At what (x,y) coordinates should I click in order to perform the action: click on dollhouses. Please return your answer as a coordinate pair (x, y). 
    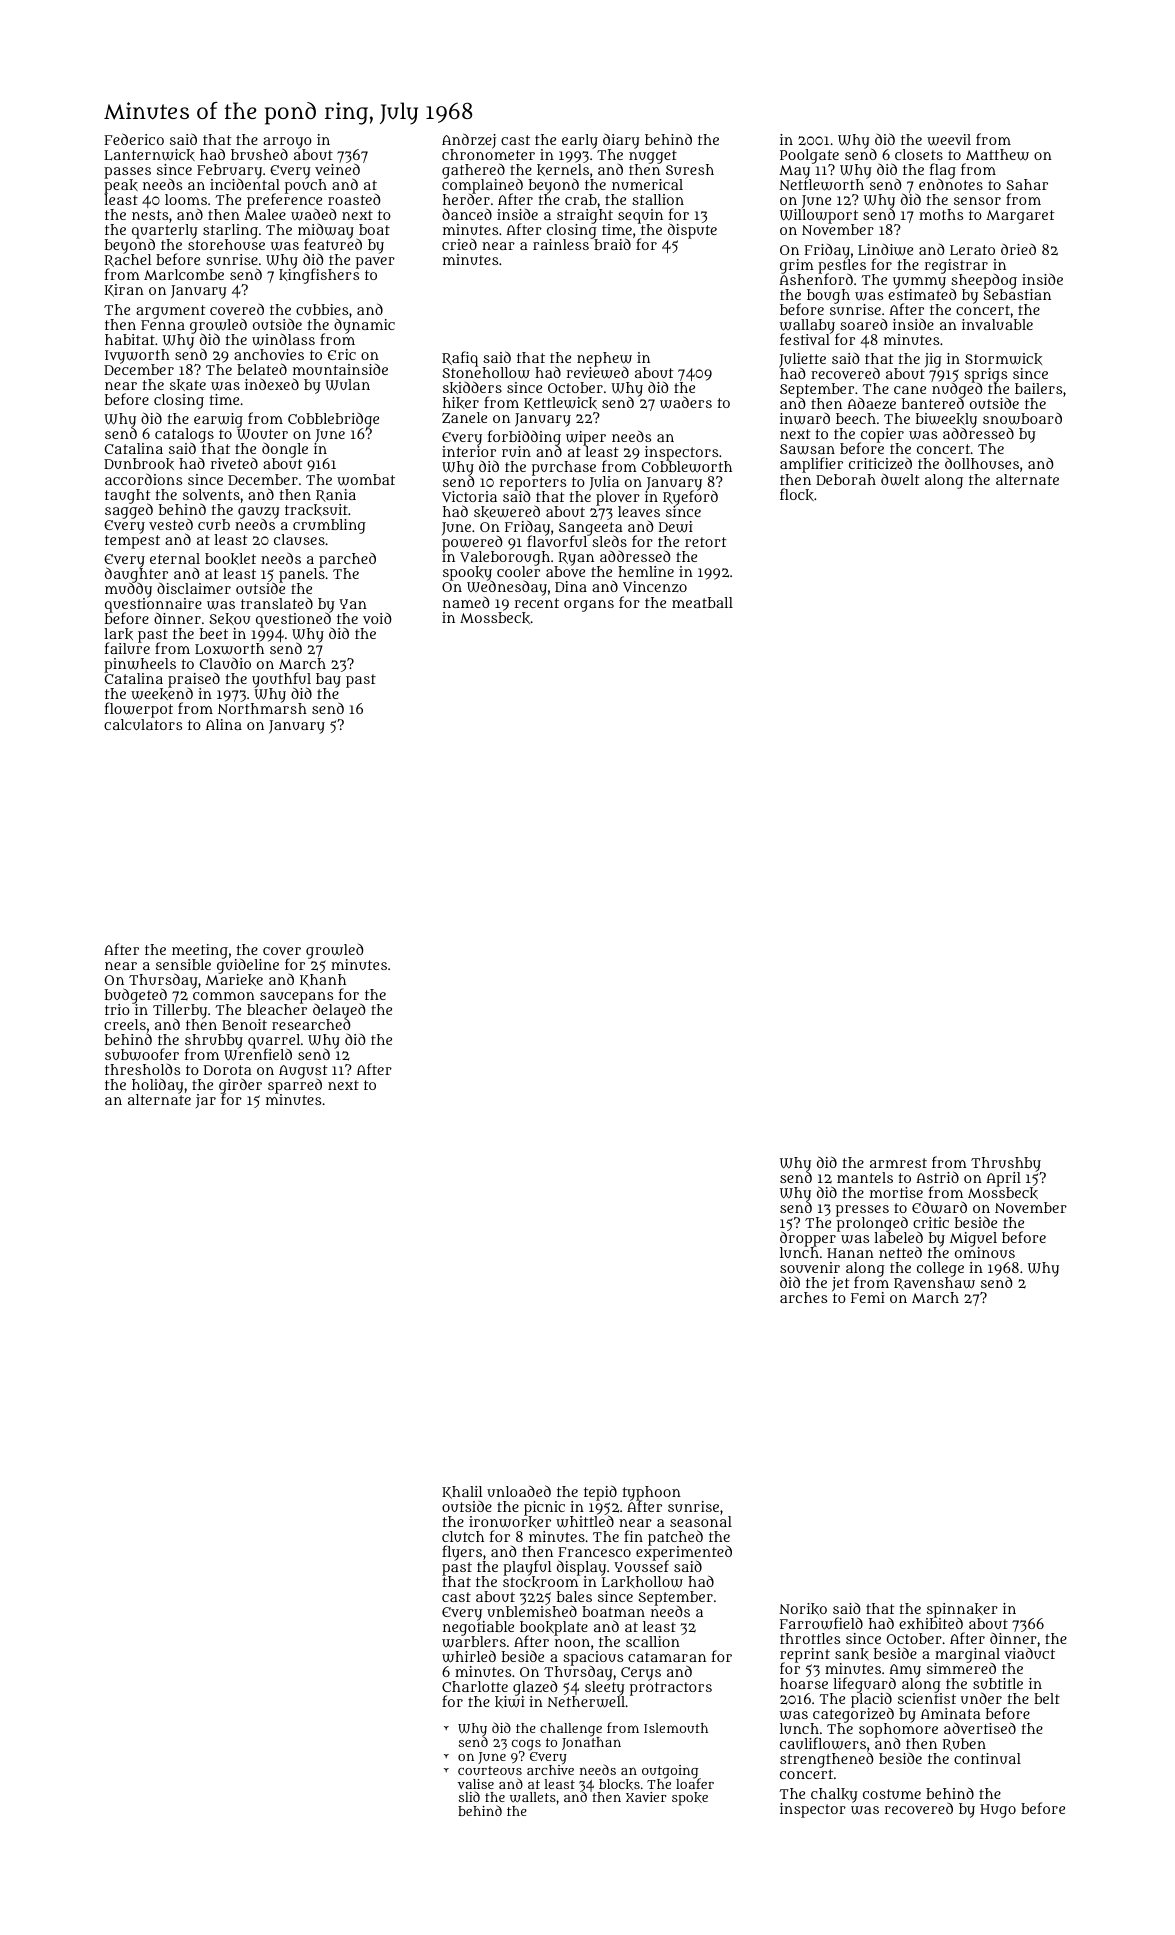
    Looking at the image, I should click on (982, 463).
